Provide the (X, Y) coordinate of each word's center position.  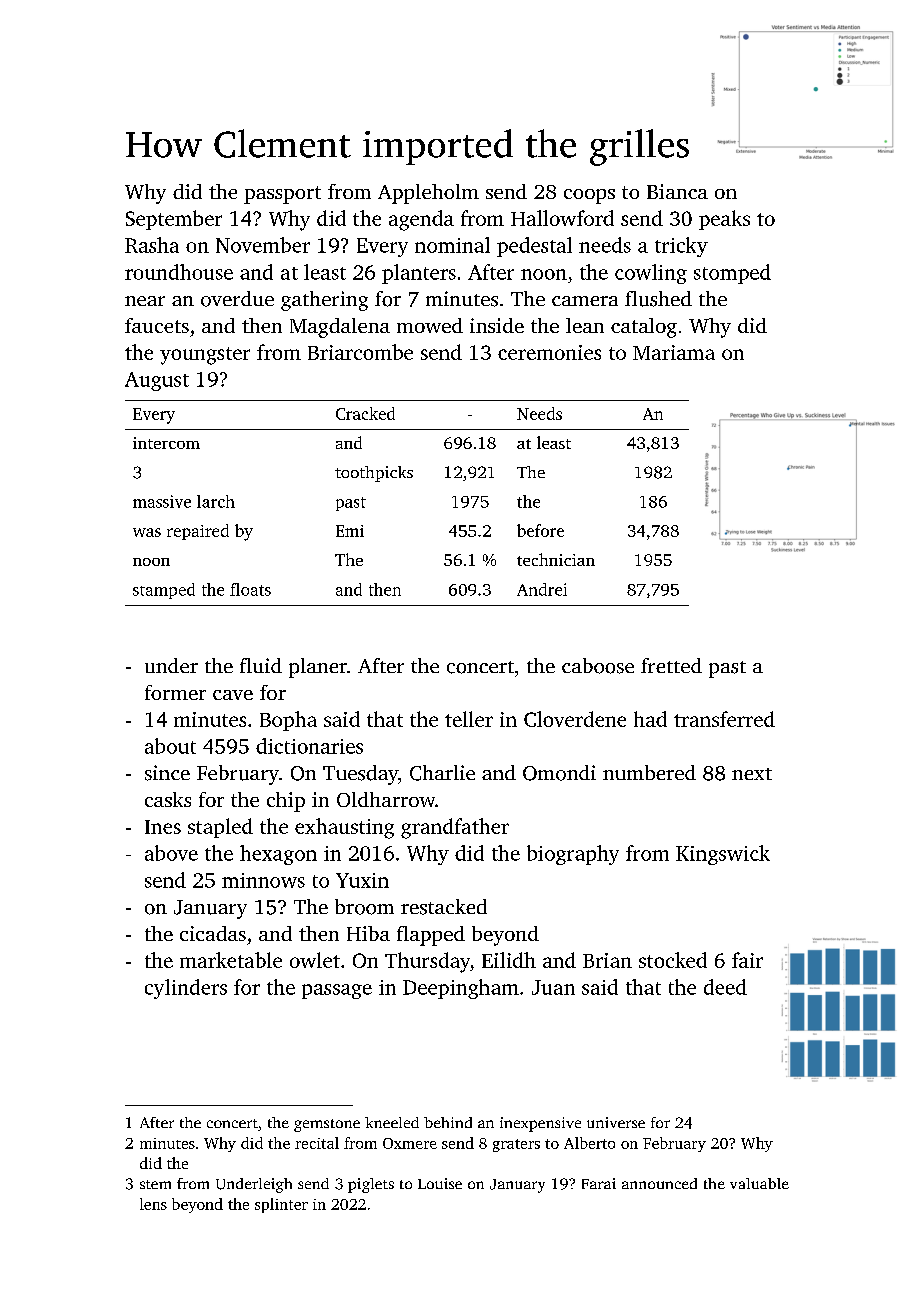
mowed (430, 325)
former (175, 692)
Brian (607, 960)
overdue (237, 299)
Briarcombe (360, 352)
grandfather (455, 828)
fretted (671, 665)
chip (286, 802)
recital (317, 1143)
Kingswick (723, 855)
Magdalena (340, 328)
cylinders (186, 989)
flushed (658, 299)
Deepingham (461, 989)
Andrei (542, 589)
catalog (644, 328)
